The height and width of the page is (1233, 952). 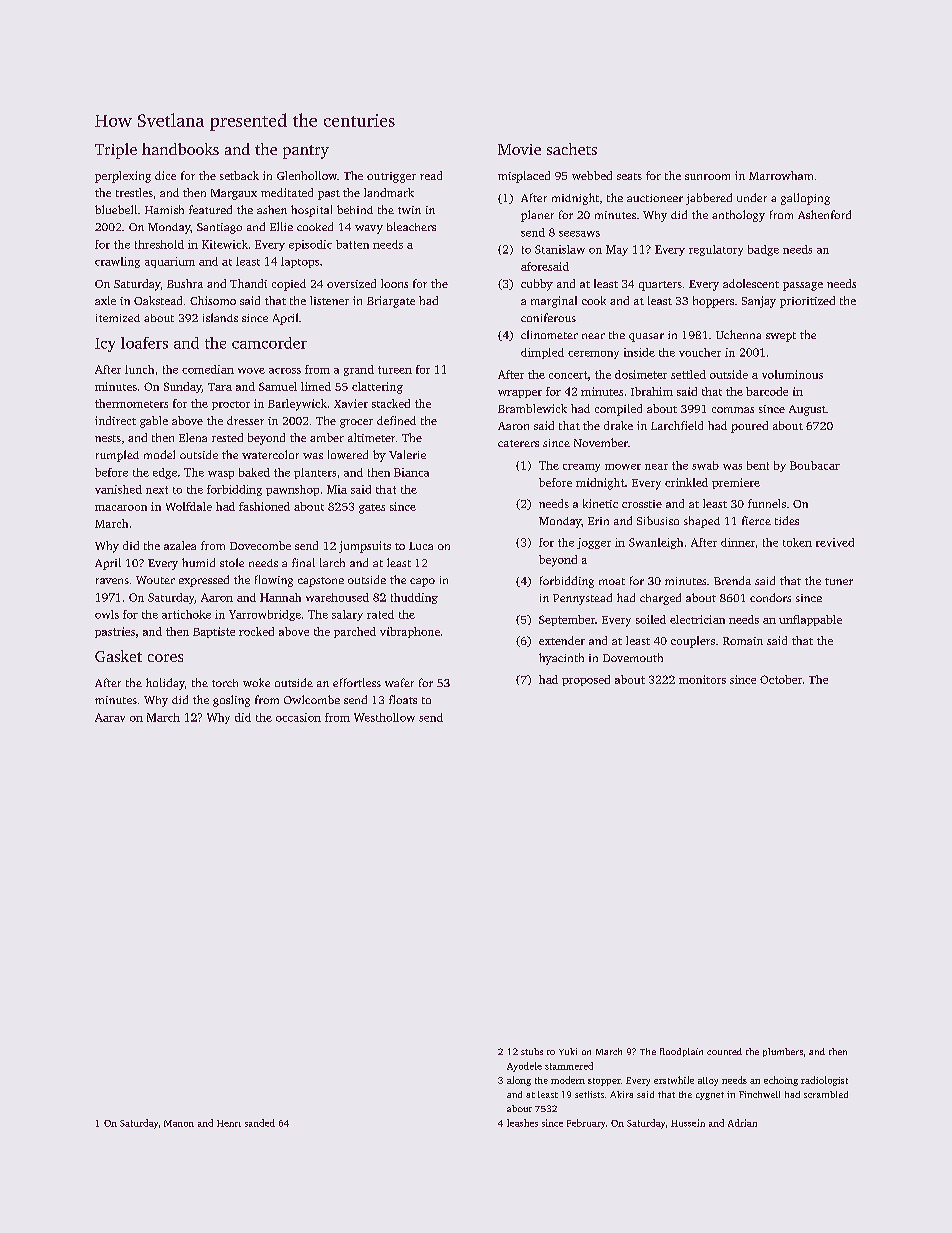 What do you see at coordinates (702, 522) in the page?
I see `shaped` at bounding box center [702, 522].
